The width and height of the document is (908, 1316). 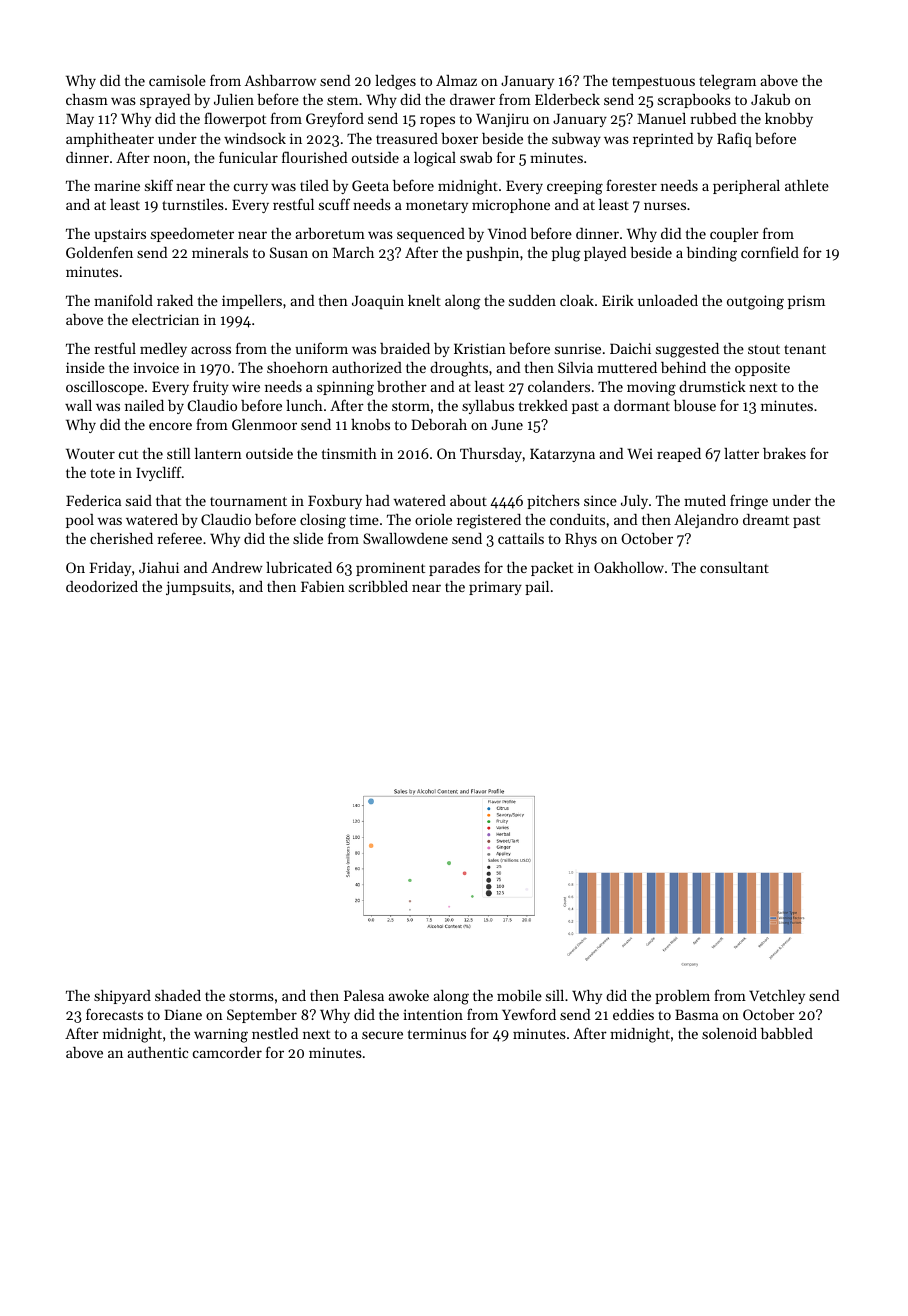 What do you see at coordinates (122, 997) in the document?
I see `shipyard` at bounding box center [122, 997].
